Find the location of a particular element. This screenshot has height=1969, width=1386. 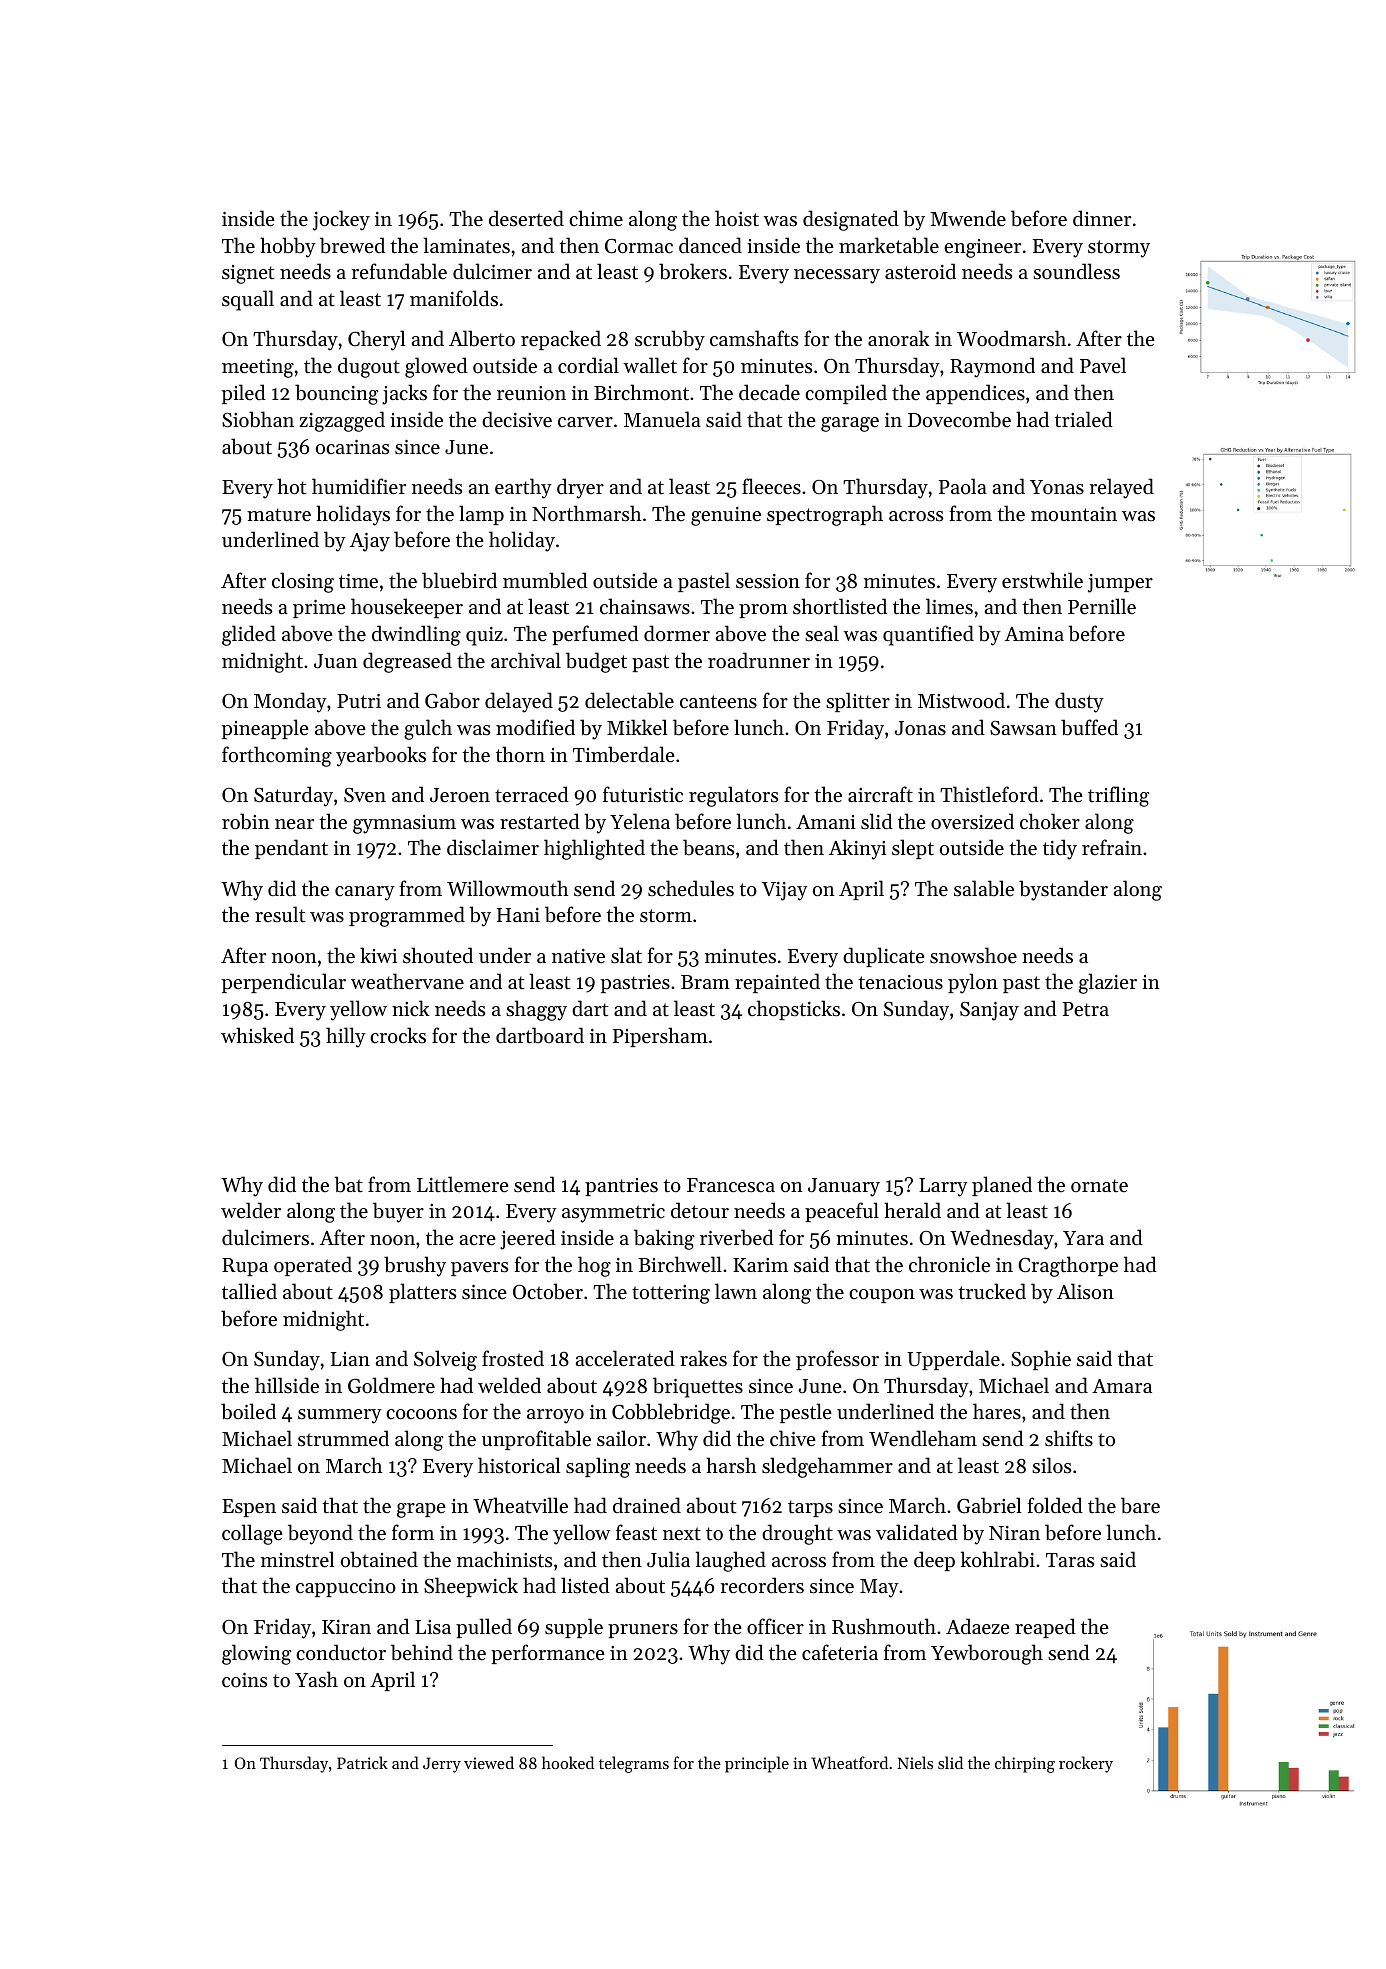

Karim is located at coordinates (760, 1265).
